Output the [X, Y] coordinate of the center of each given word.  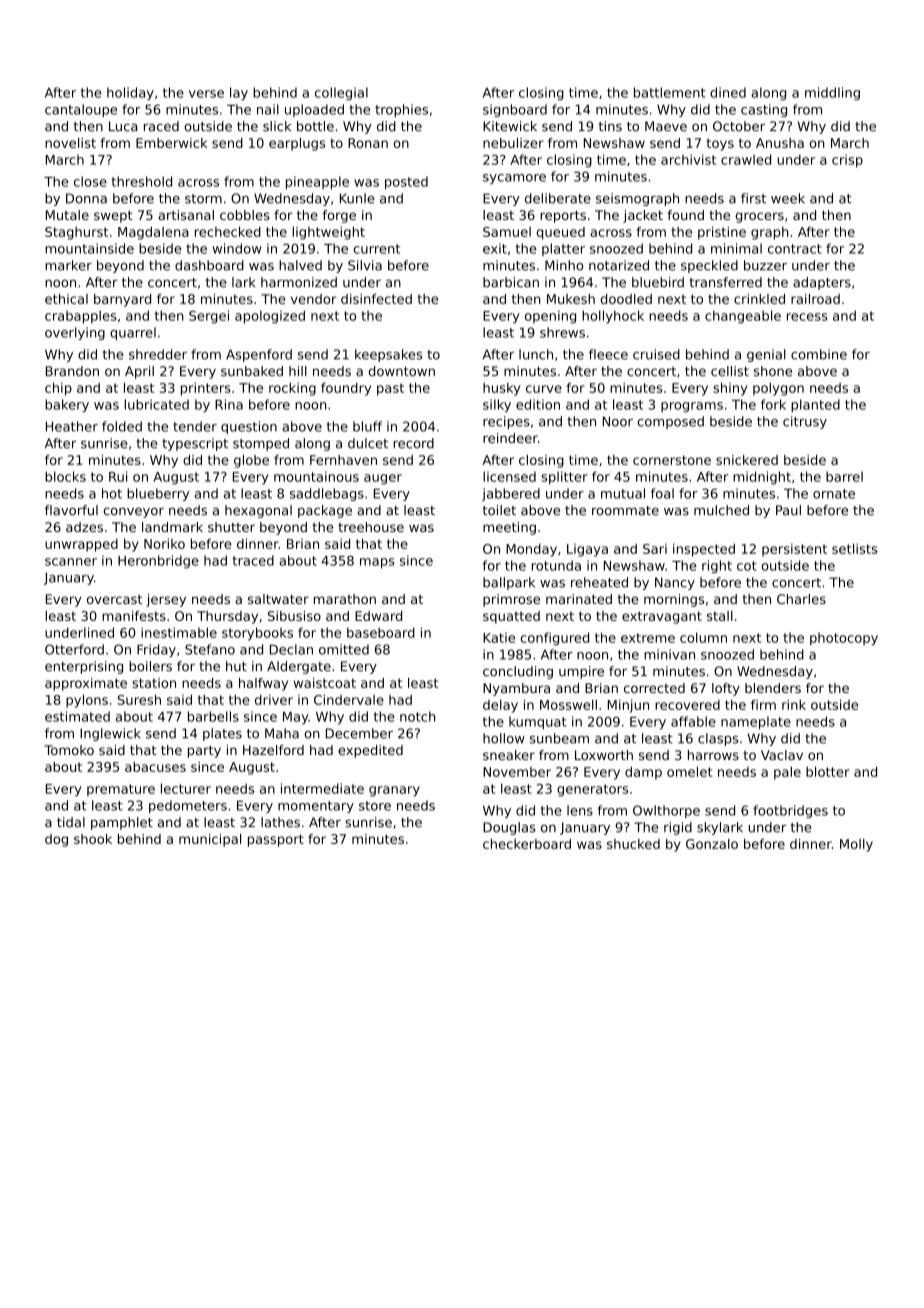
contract [795, 249]
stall [720, 616]
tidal [71, 822]
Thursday [227, 617]
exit [495, 248]
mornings [674, 600]
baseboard [381, 632]
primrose [511, 600]
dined [728, 92]
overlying [75, 333]
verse [206, 94]
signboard [515, 110]
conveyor [133, 513]
